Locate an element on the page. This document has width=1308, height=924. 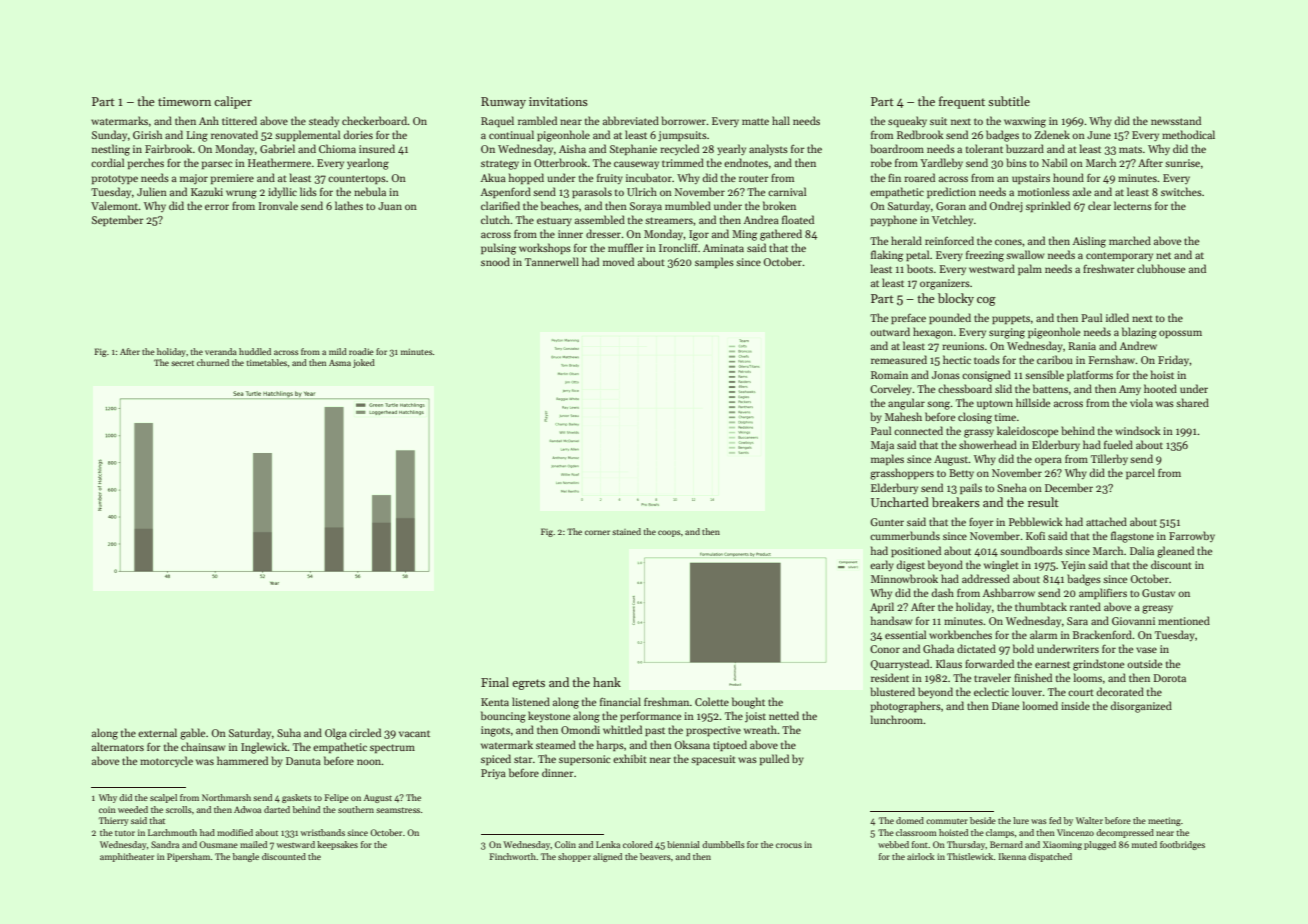
samples is located at coordinates (714, 262).
